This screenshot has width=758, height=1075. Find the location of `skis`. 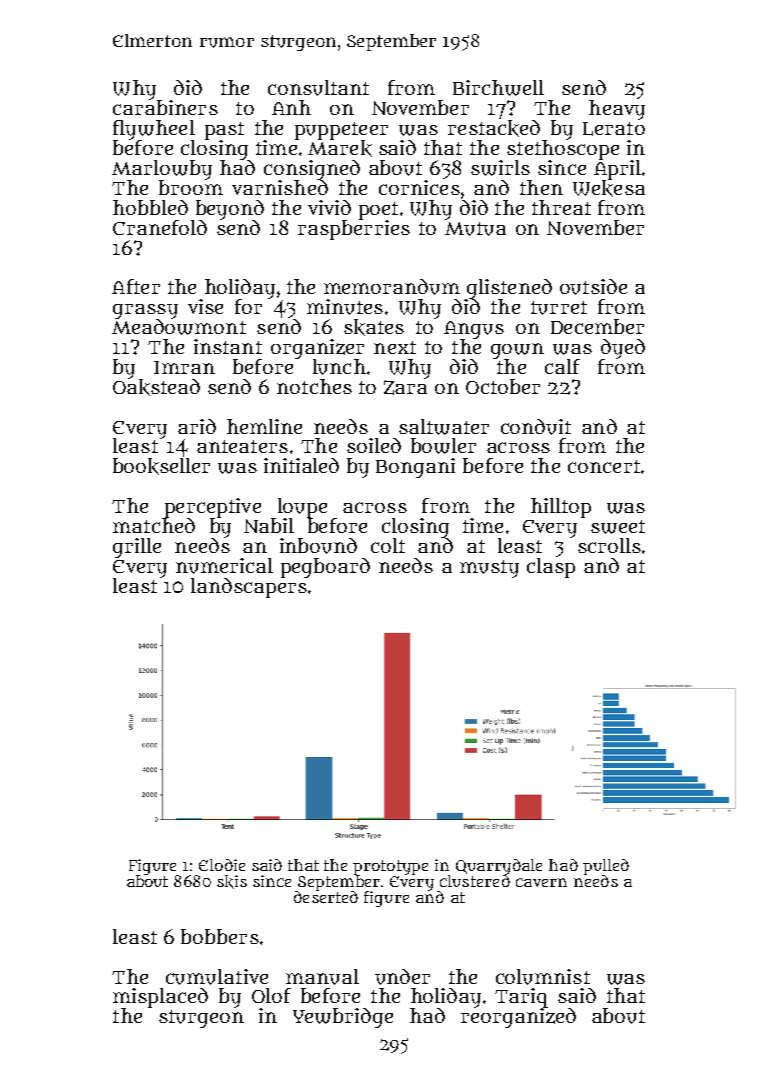

skis is located at coordinates (232, 882).
